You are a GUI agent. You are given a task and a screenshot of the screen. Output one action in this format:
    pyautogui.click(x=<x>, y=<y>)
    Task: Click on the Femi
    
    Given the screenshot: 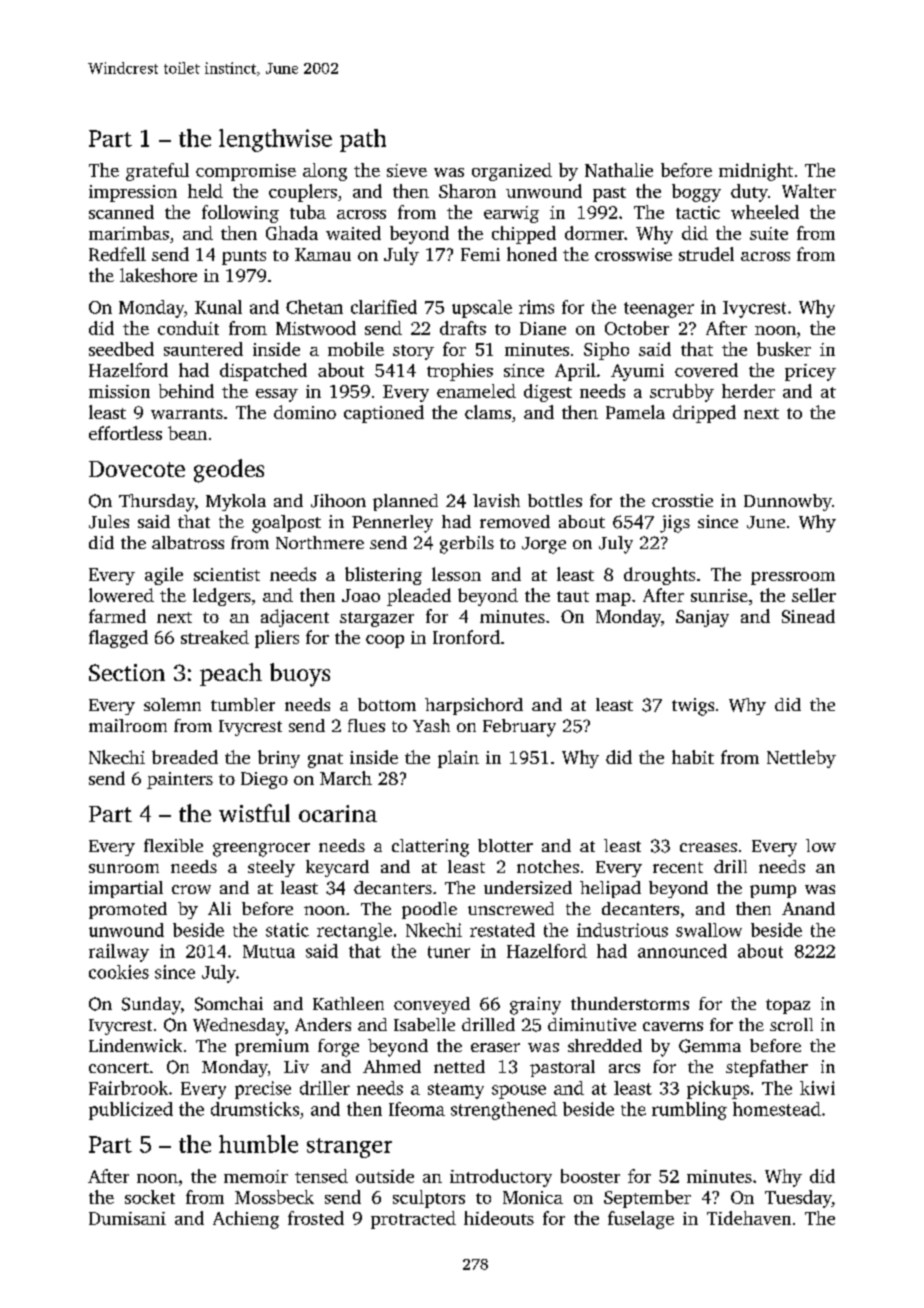 What is the action you would take?
    pyautogui.click(x=480, y=254)
